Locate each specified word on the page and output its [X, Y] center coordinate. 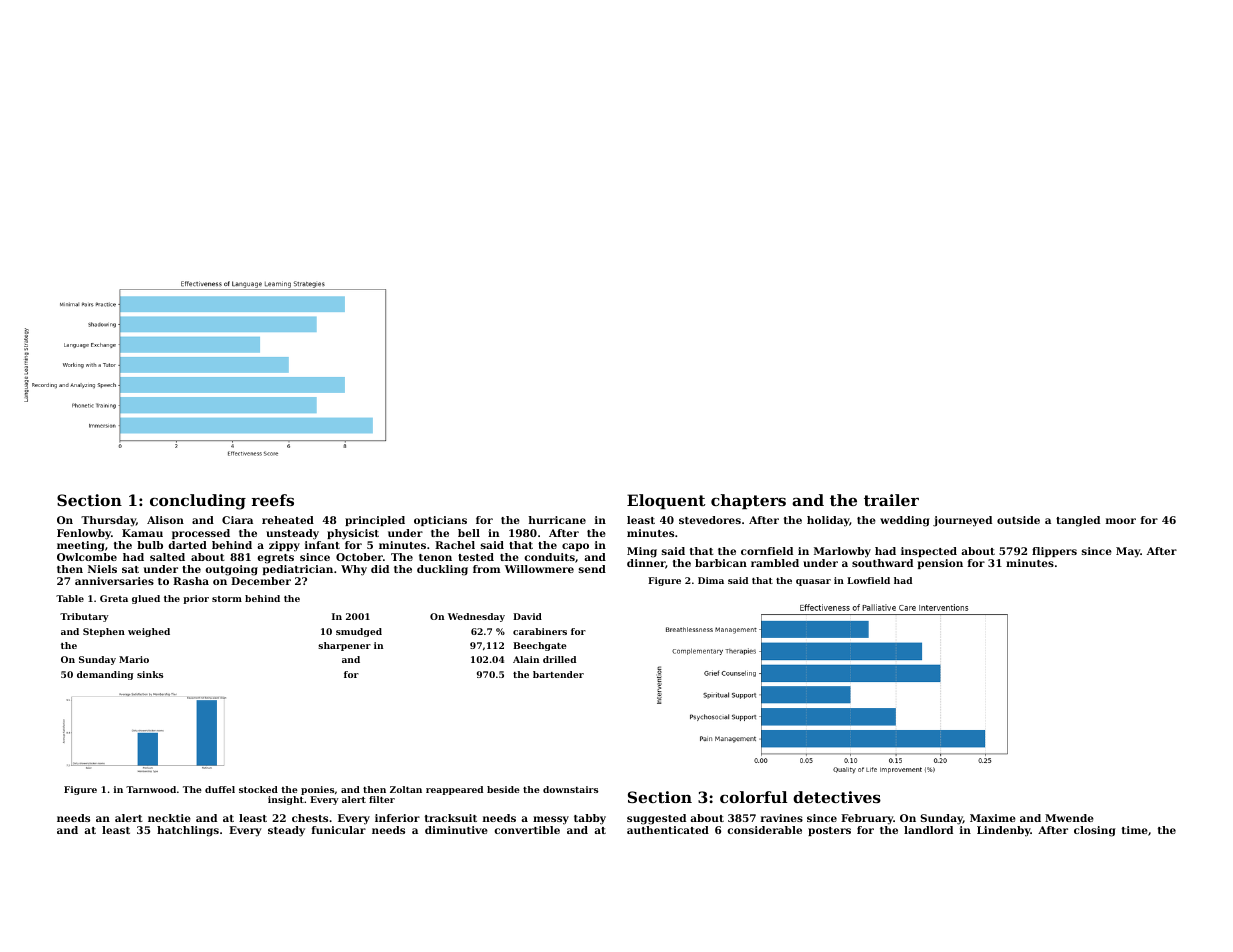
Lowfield [868, 580]
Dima [711, 580]
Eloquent [666, 501]
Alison [165, 520]
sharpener [344, 646]
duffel [220, 789]
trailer [891, 500]
